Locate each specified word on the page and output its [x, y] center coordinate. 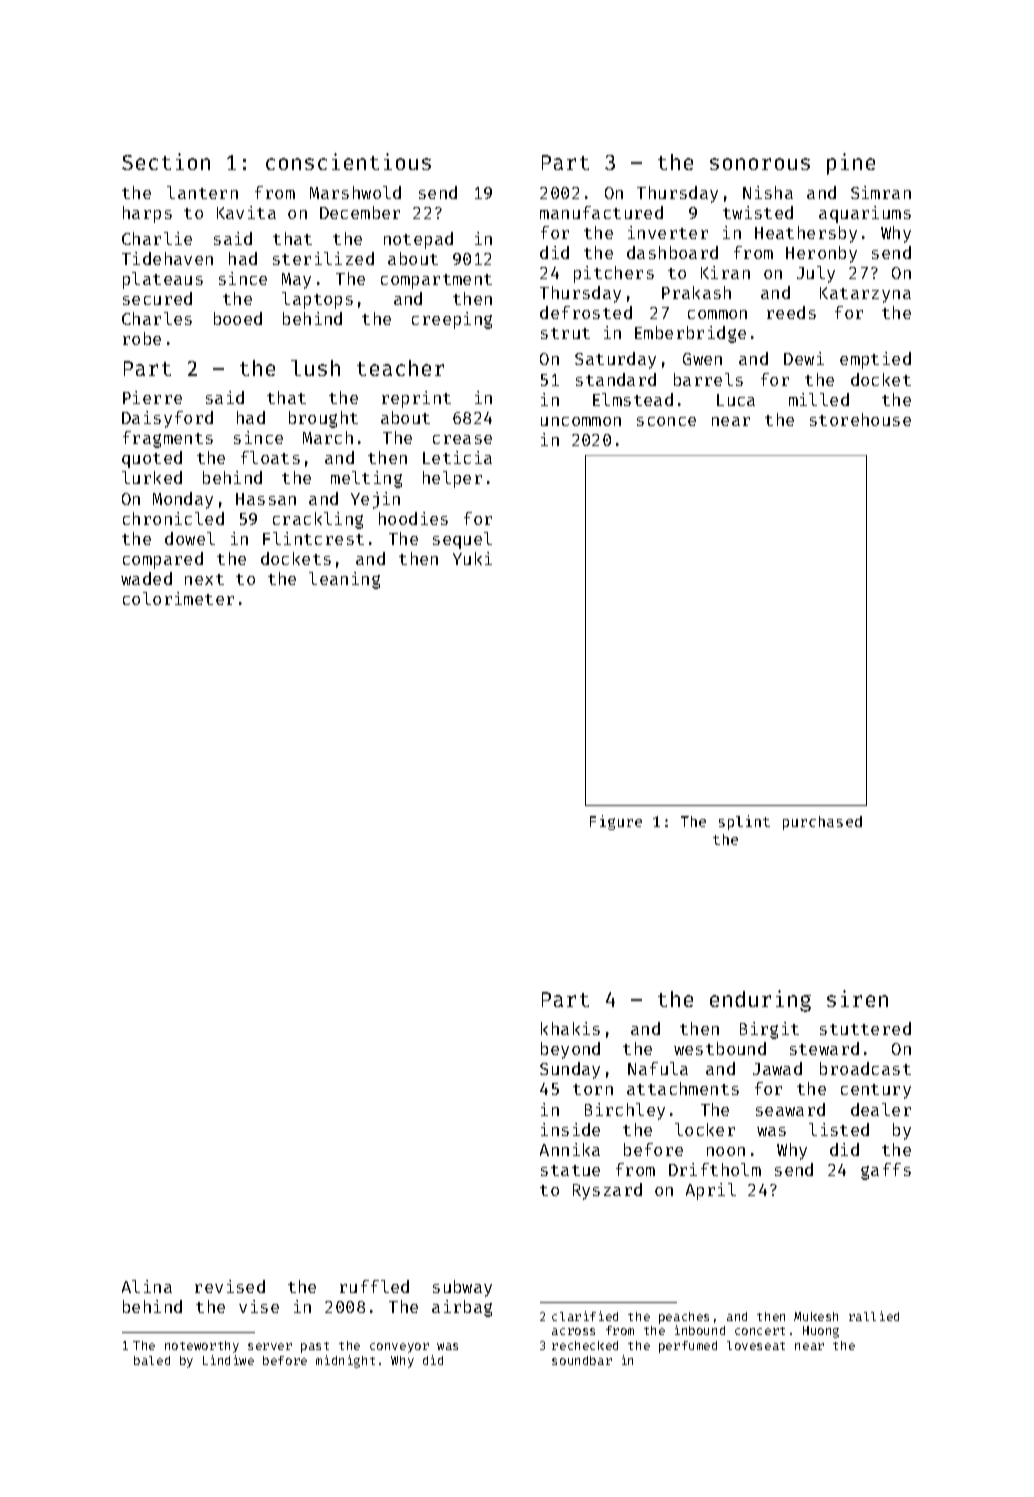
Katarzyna [865, 295]
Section [166, 161]
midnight [345, 1361]
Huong [821, 1332]
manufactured [601, 212]
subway [462, 1288]
